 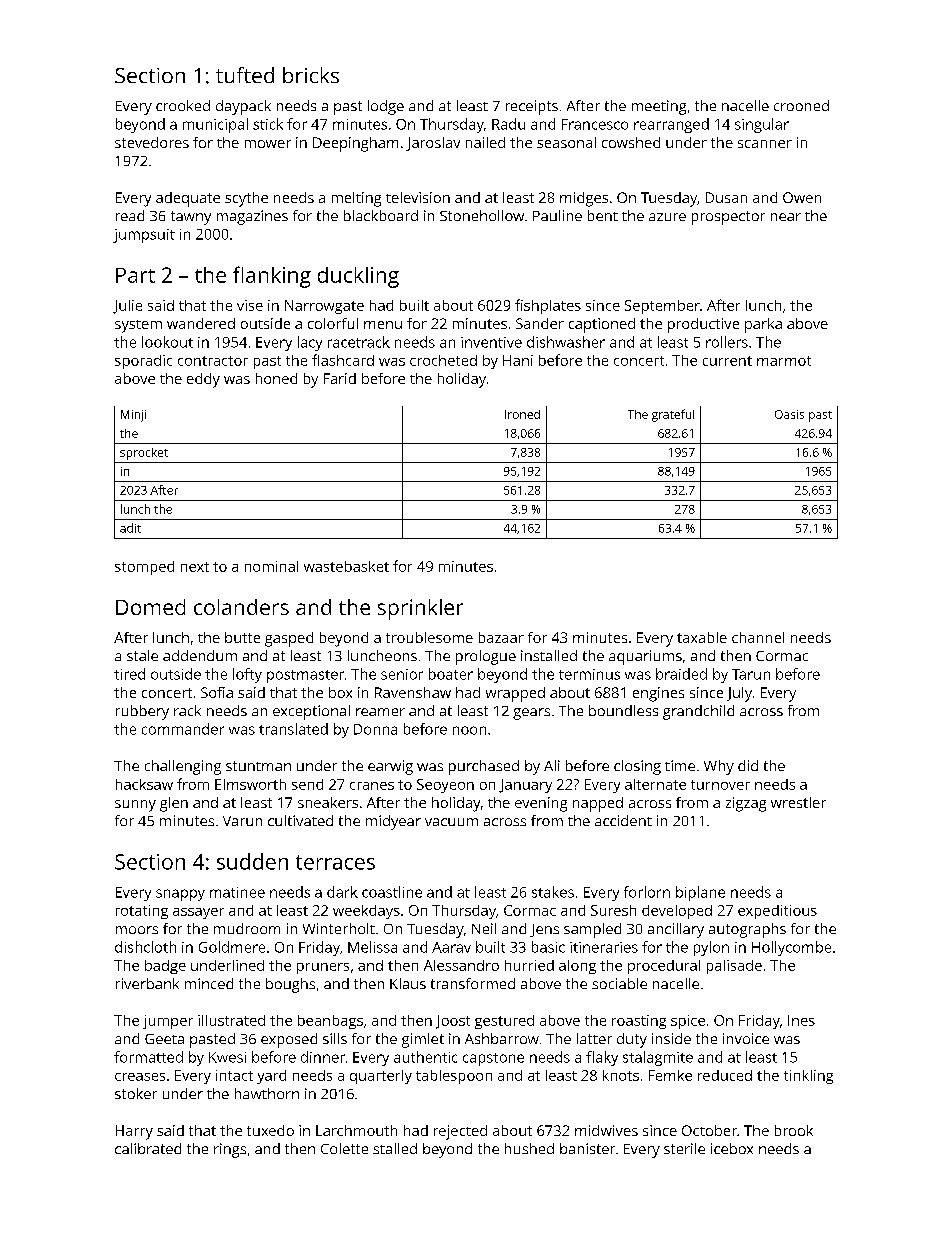 What do you see at coordinates (420, 609) in the image?
I see `sprinkler` at bounding box center [420, 609].
